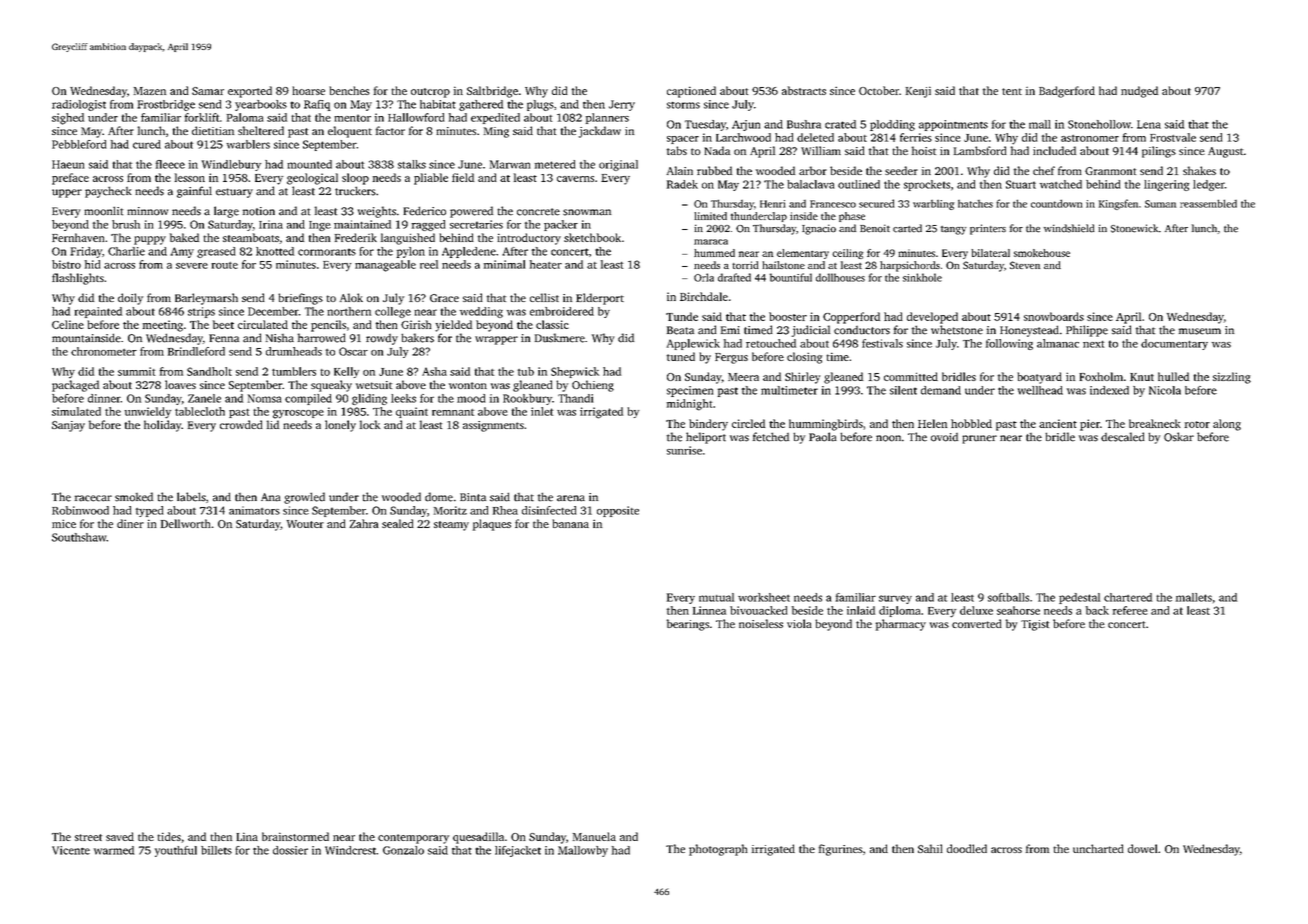  I want to click on street, so click(88, 837).
